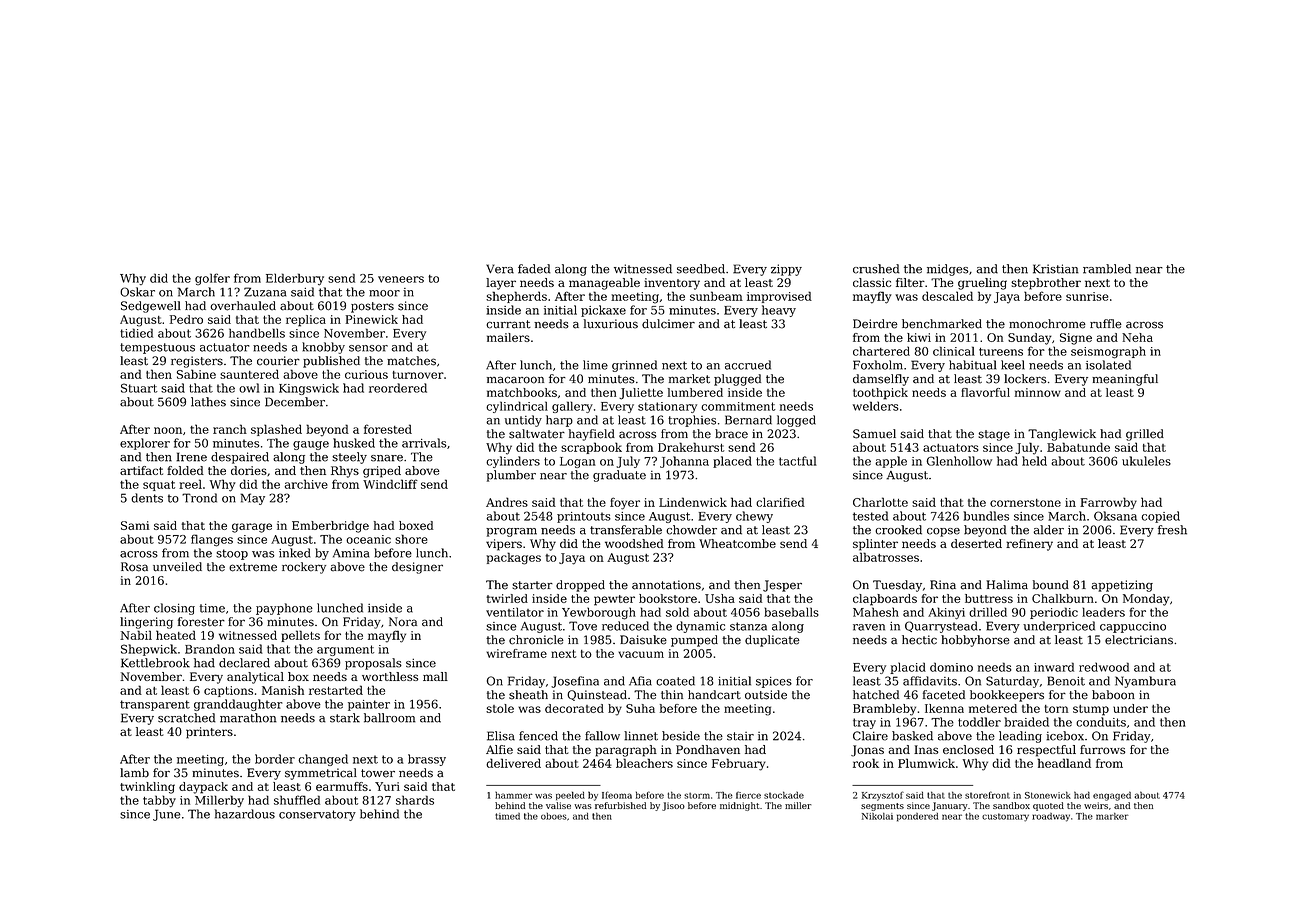  Describe the element at coordinates (155, 705) in the screenshot. I see `transparent` at that location.
